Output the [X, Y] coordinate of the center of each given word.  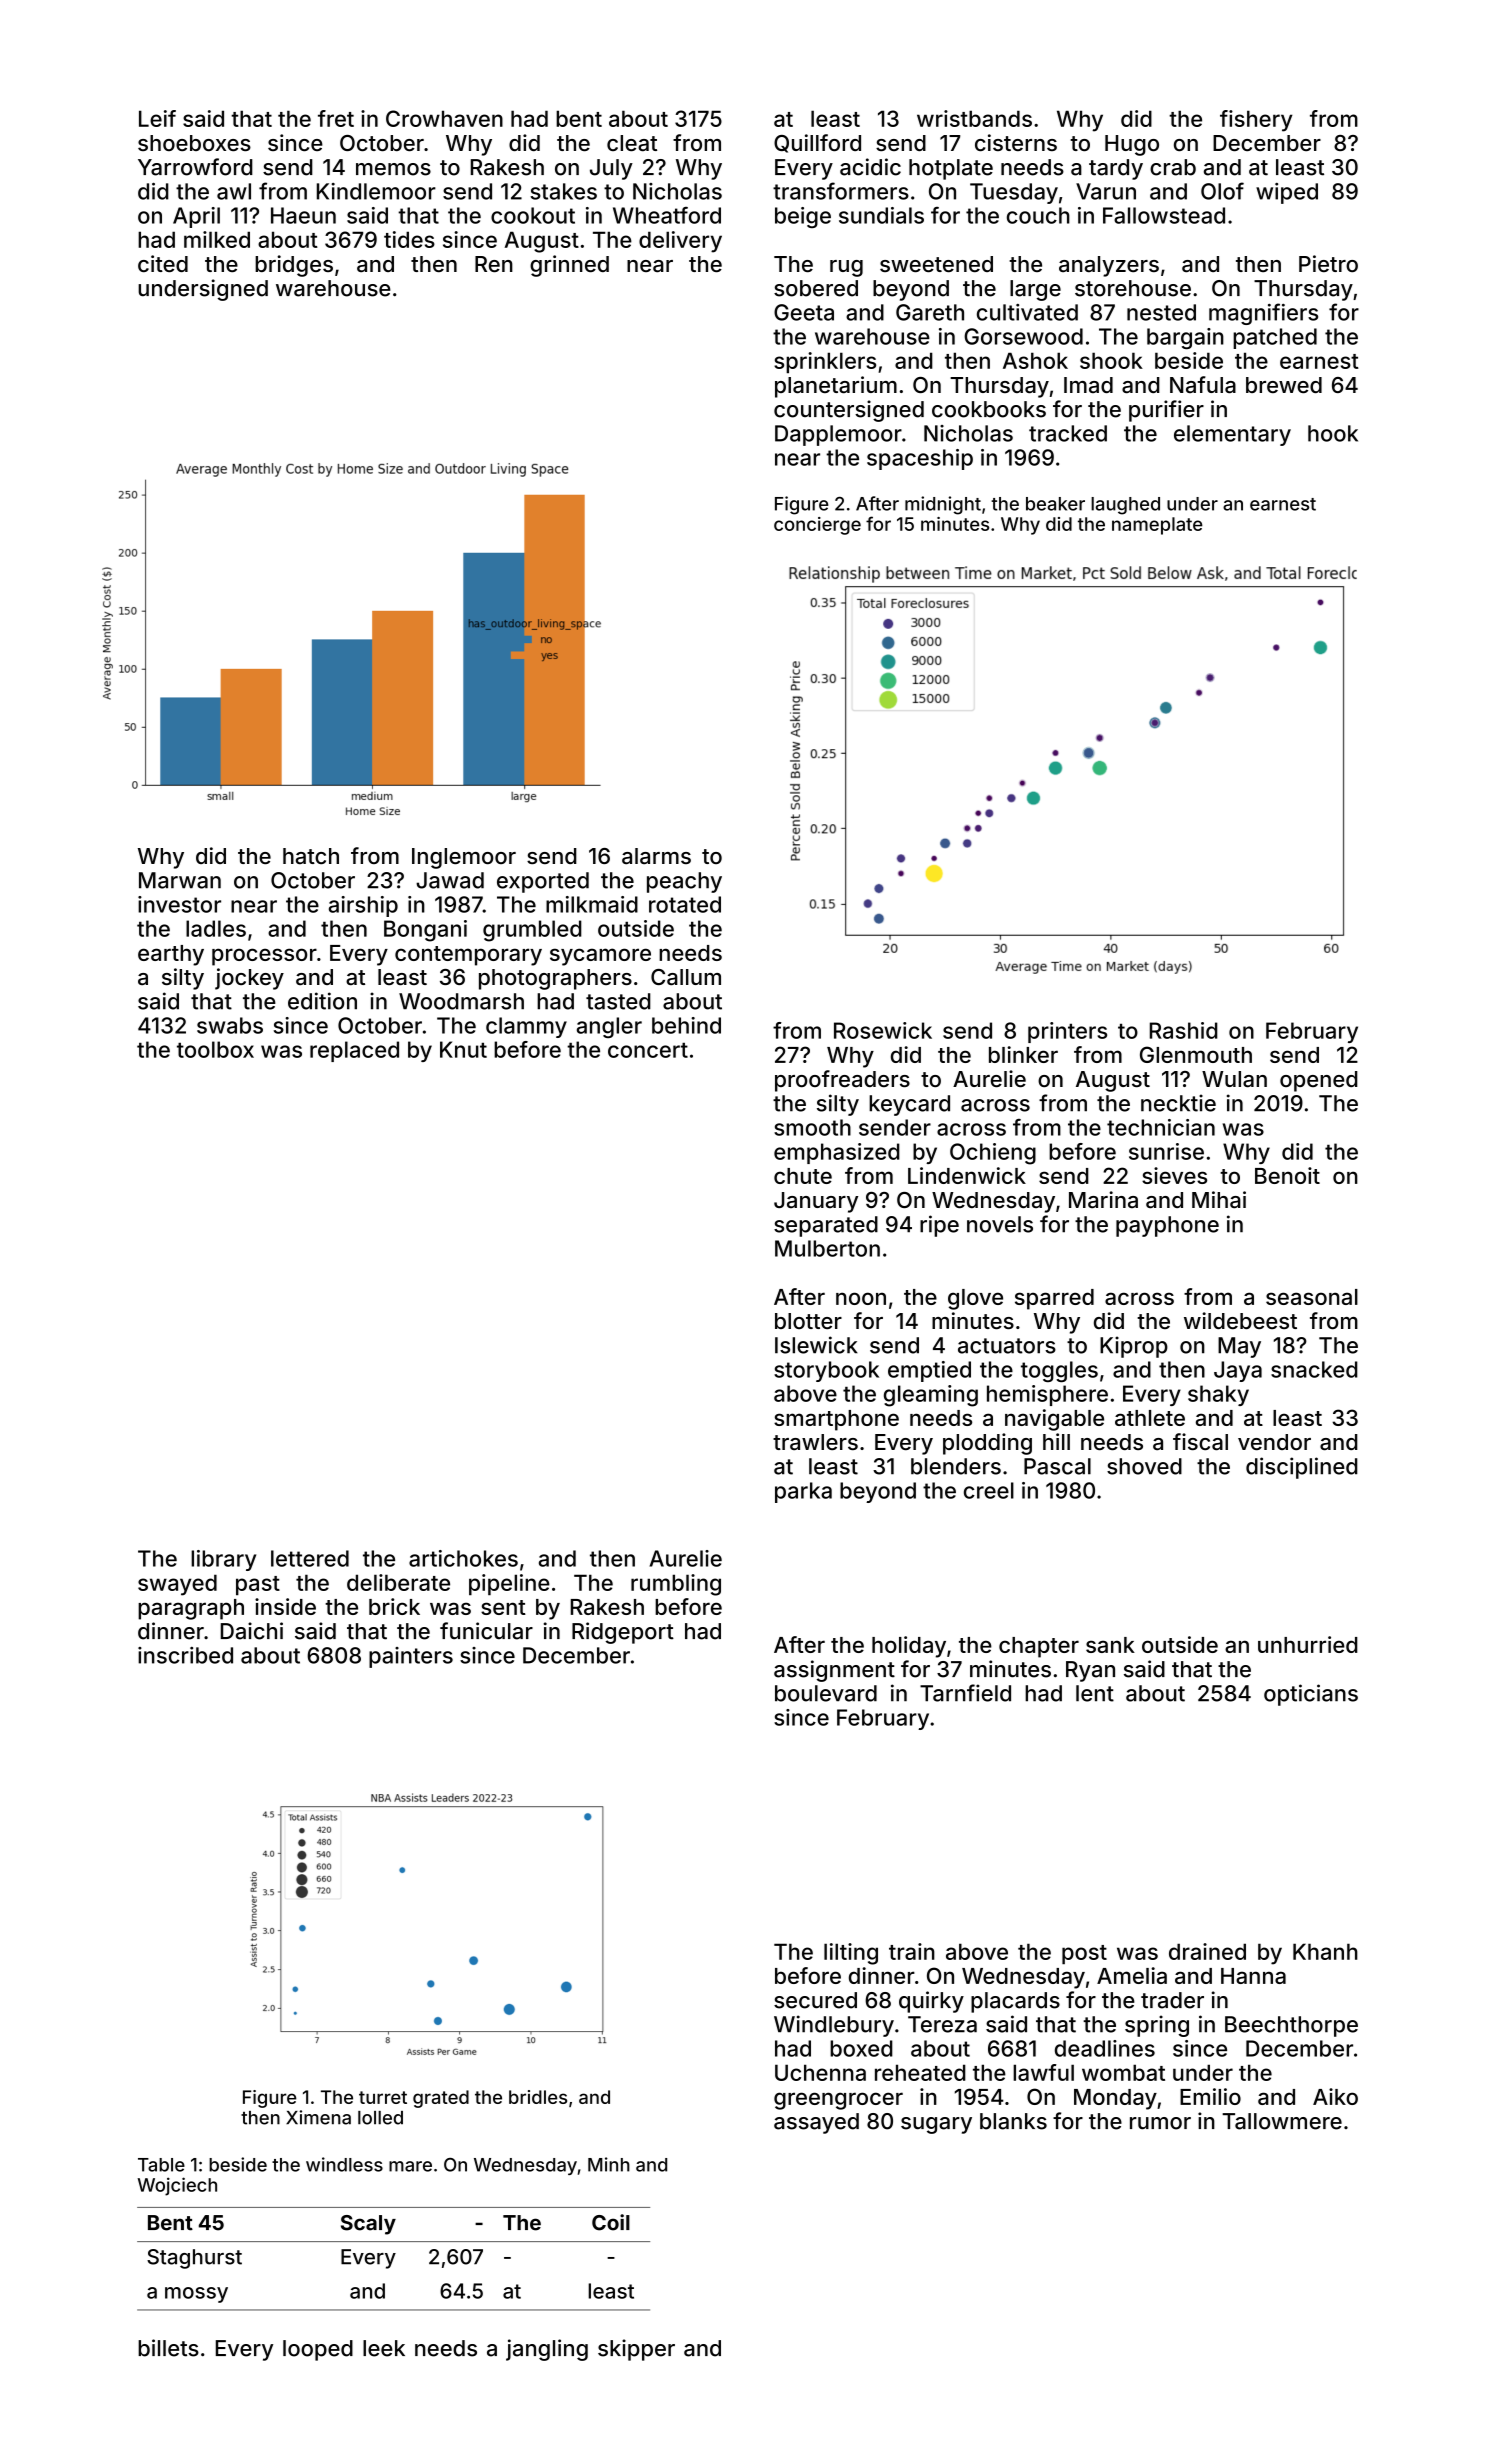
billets [168, 2348]
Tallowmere [1282, 2121]
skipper [636, 2350]
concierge [817, 526]
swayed [177, 1585]
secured [815, 2000]
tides [409, 239]
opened [1319, 1081]
